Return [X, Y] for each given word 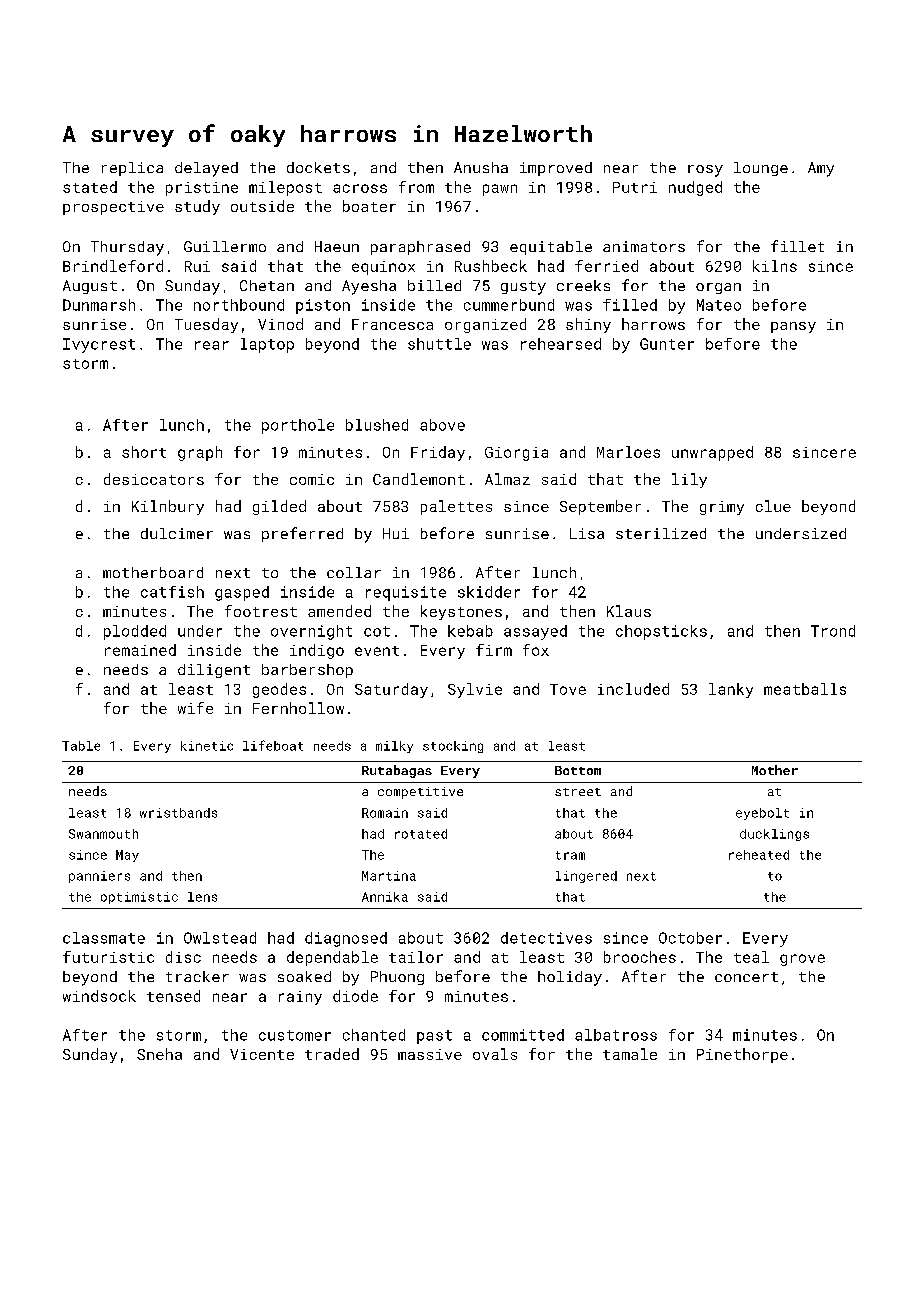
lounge [761, 169]
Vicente [262, 1054]
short [144, 452]
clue [773, 506]
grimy [722, 508]
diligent [214, 671]
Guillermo [225, 246]
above [442, 425]
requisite [406, 593]
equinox [383, 268]
